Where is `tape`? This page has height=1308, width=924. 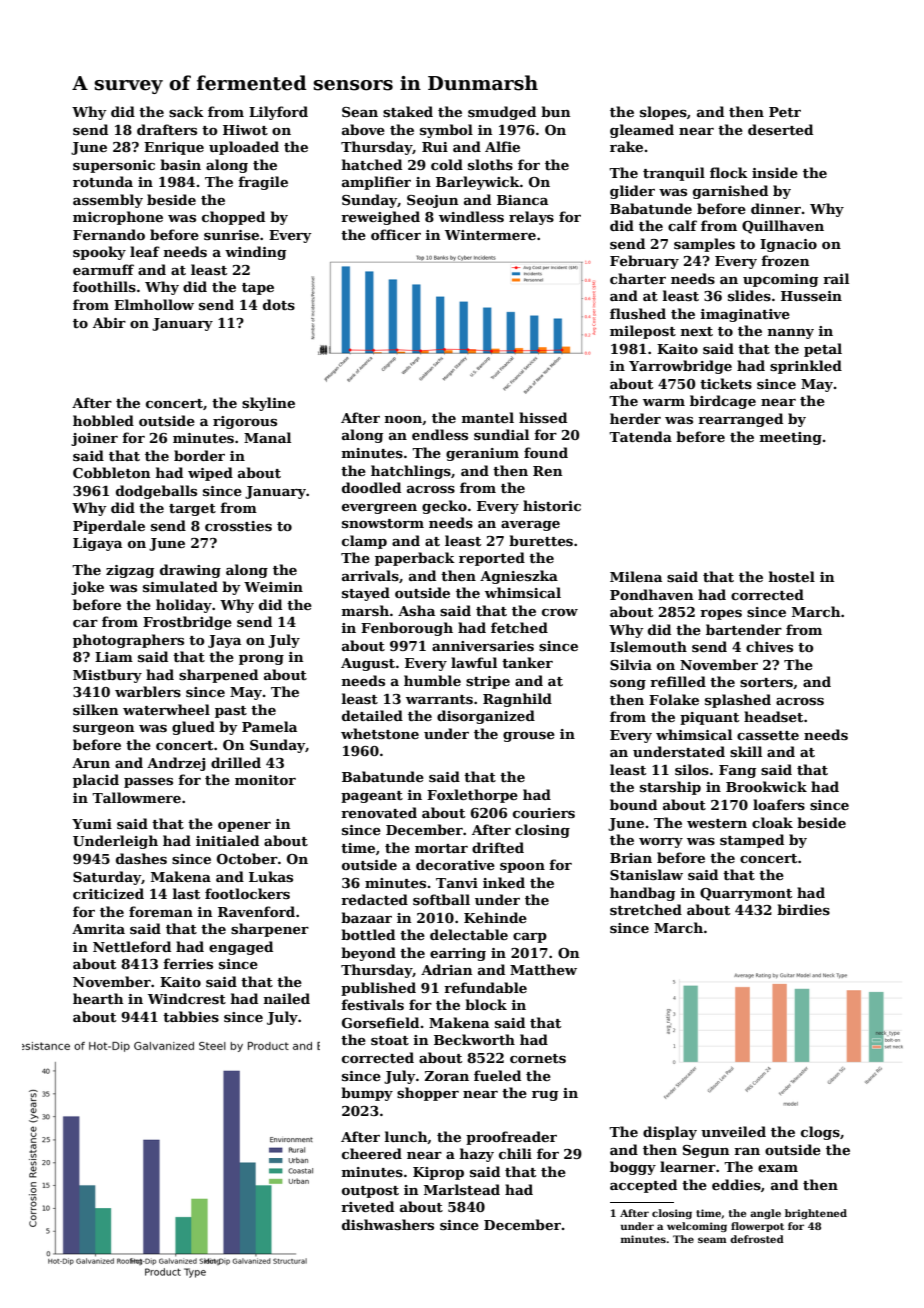 tape is located at coordinates (258, 289).
